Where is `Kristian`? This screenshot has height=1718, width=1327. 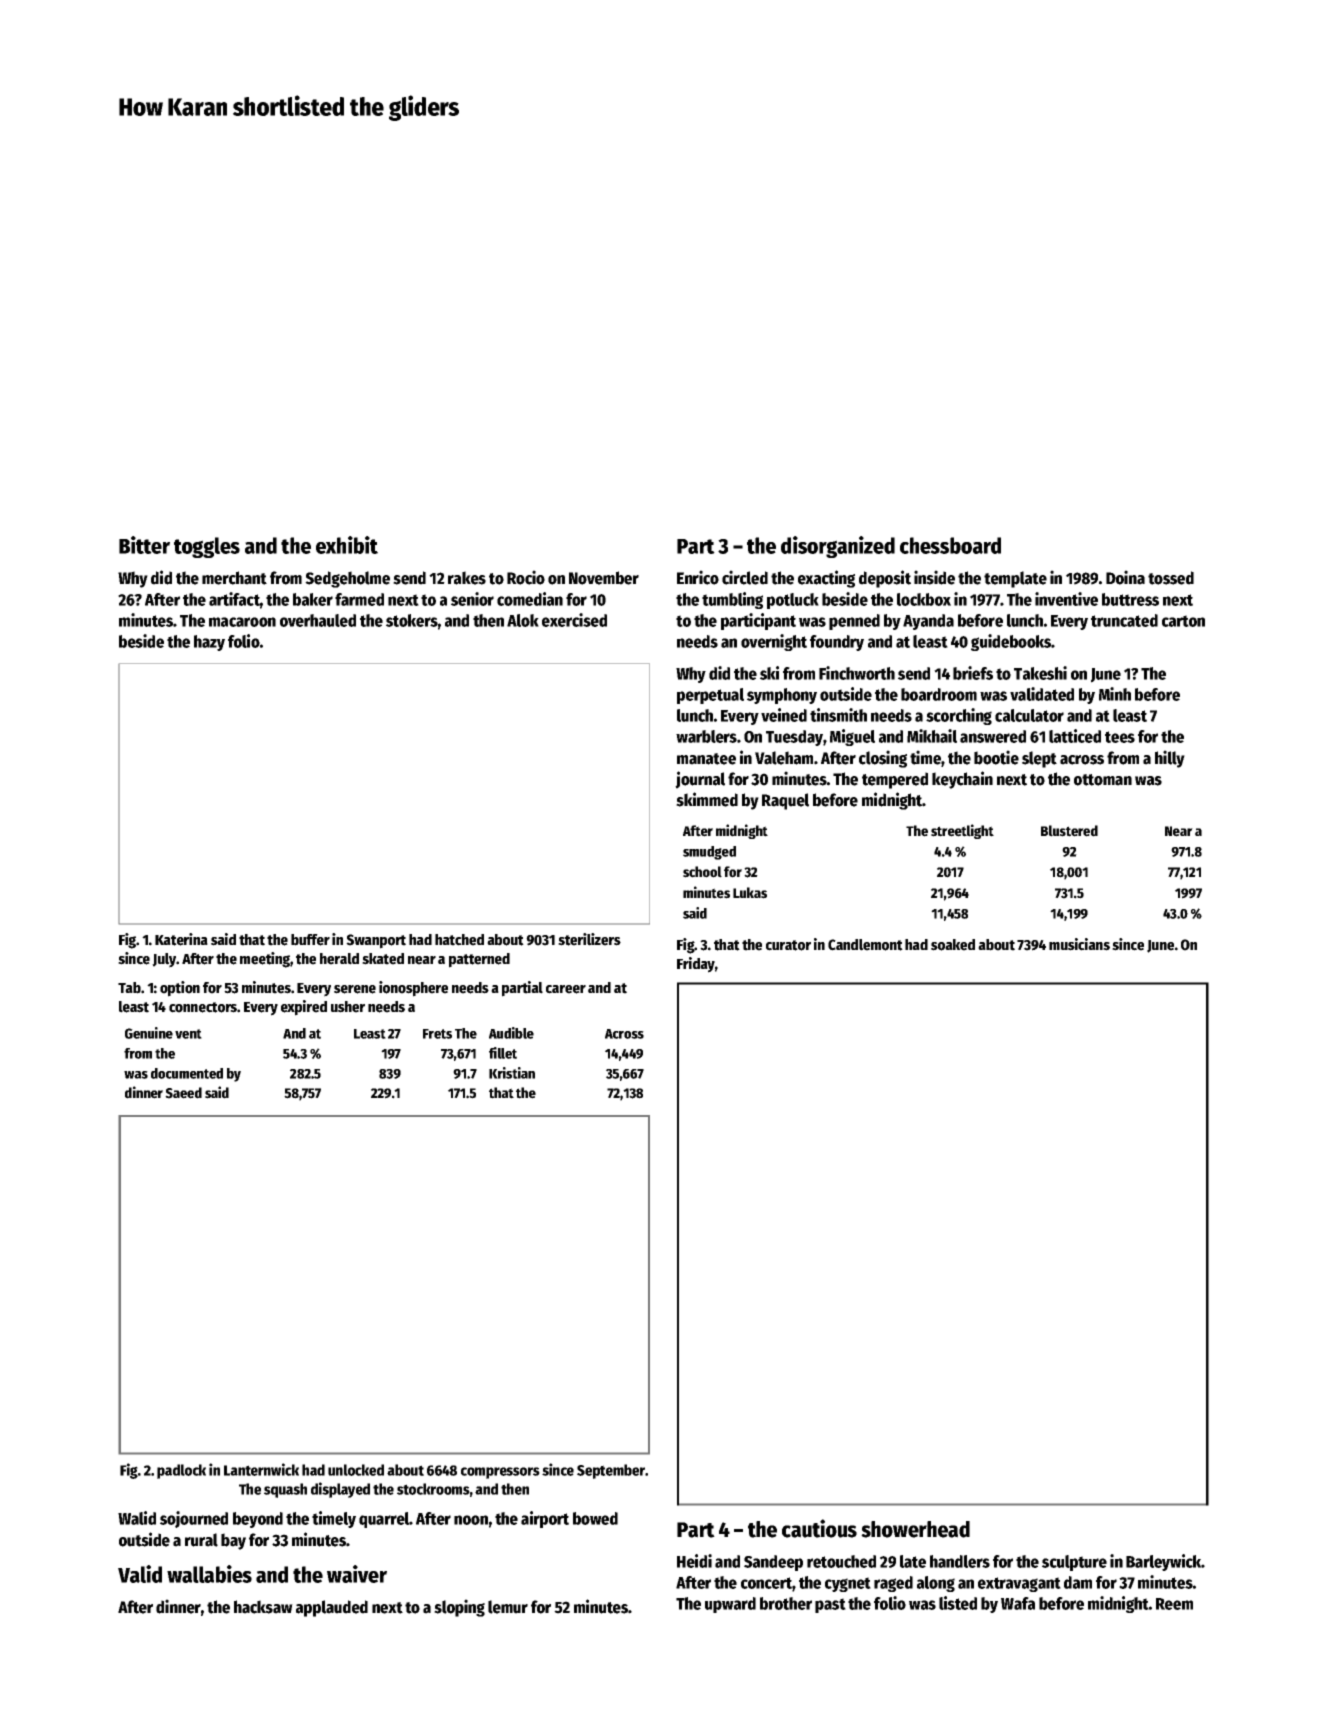
Kristian is located at coordinates (512, 1073).
